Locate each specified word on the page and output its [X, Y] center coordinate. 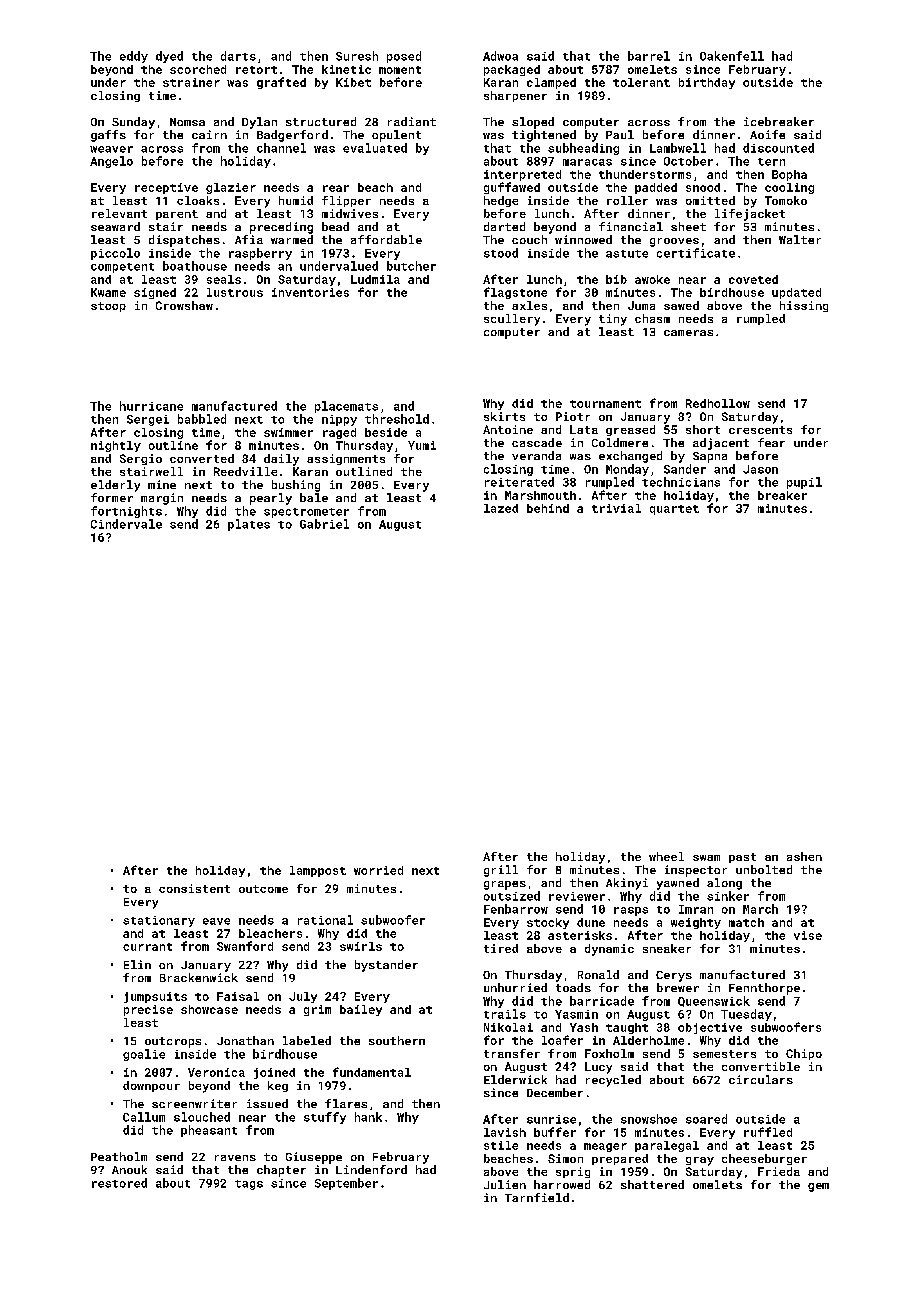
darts [238, 56]
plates [249, 525]
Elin [137, 964]
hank [368, 1117]
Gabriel [324, 524]
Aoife [767, 134]
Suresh [357, 56]
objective [710, 1028]
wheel [666, 856]
